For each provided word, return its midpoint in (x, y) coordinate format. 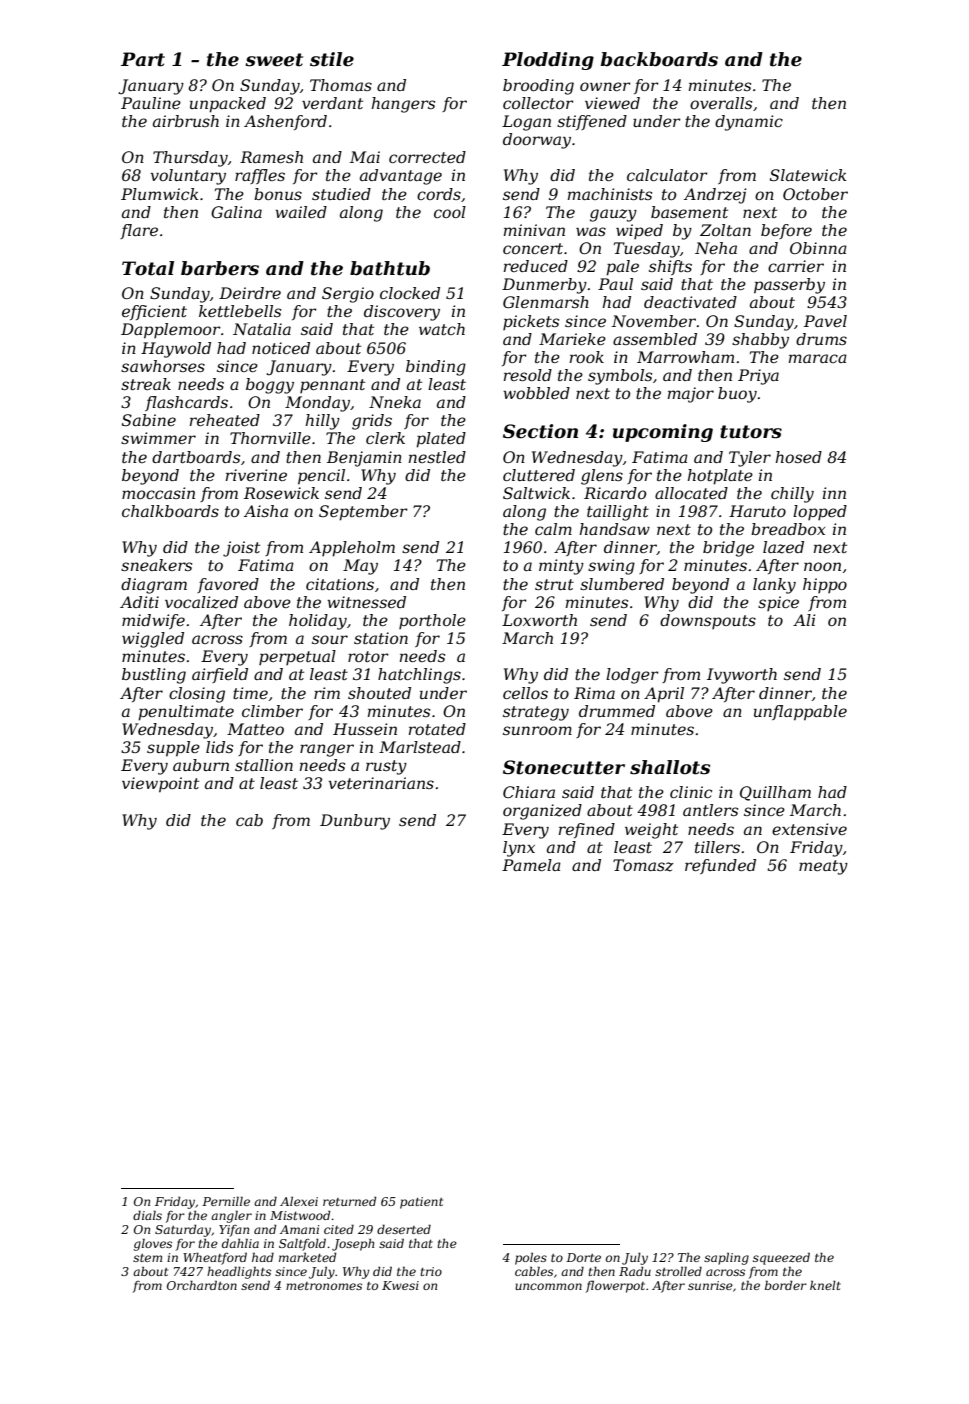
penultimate (186, 713)
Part (143, 59)
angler (231, 1216)
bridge (728, 549)
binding (436, 368)
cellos (525, 693)
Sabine (149, 420)
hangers (403, 105)
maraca (818, 358)
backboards (659, 59)
